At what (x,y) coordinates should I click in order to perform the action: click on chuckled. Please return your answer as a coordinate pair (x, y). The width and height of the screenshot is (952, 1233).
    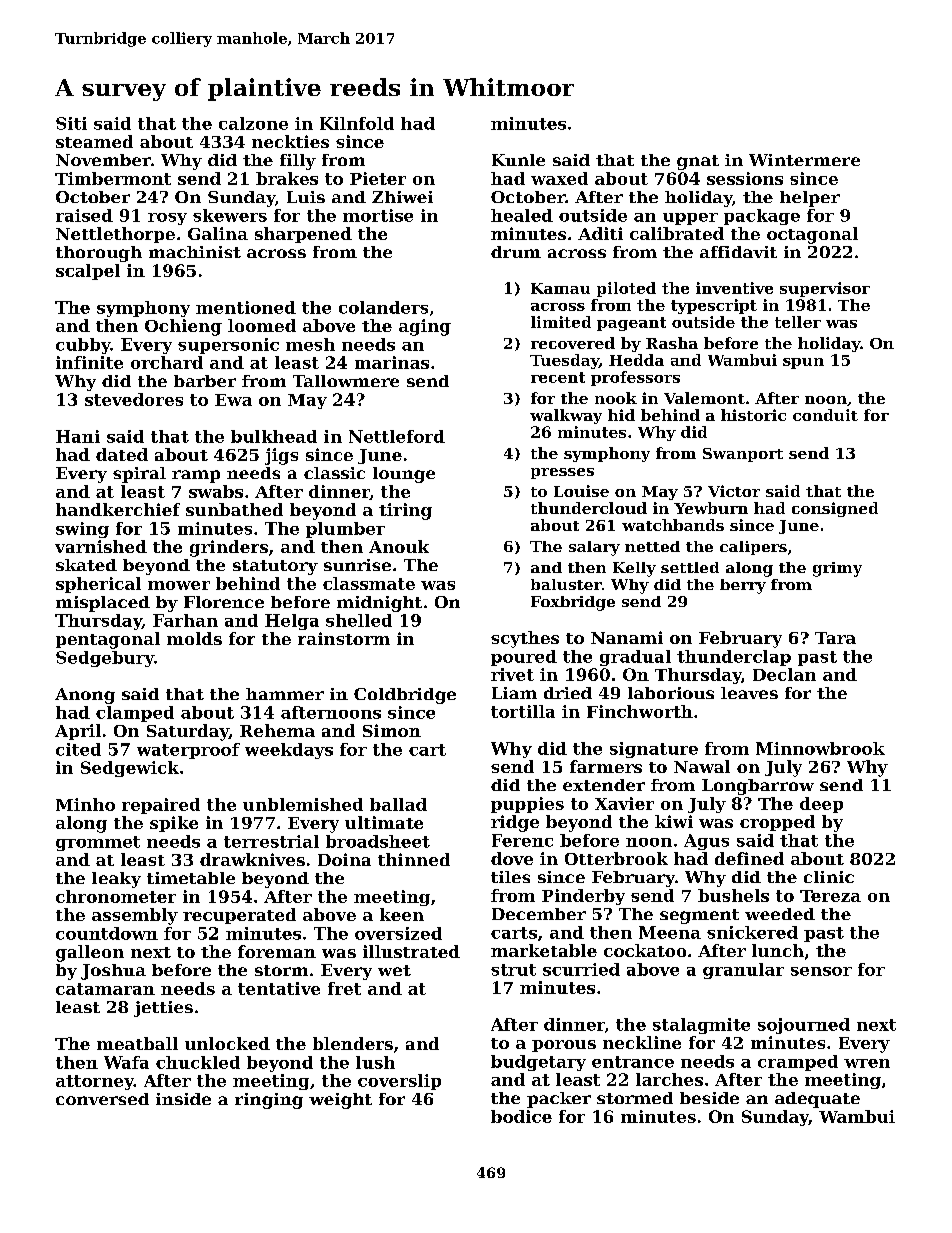
    Looking at the image, I should click on (198, 1062).
